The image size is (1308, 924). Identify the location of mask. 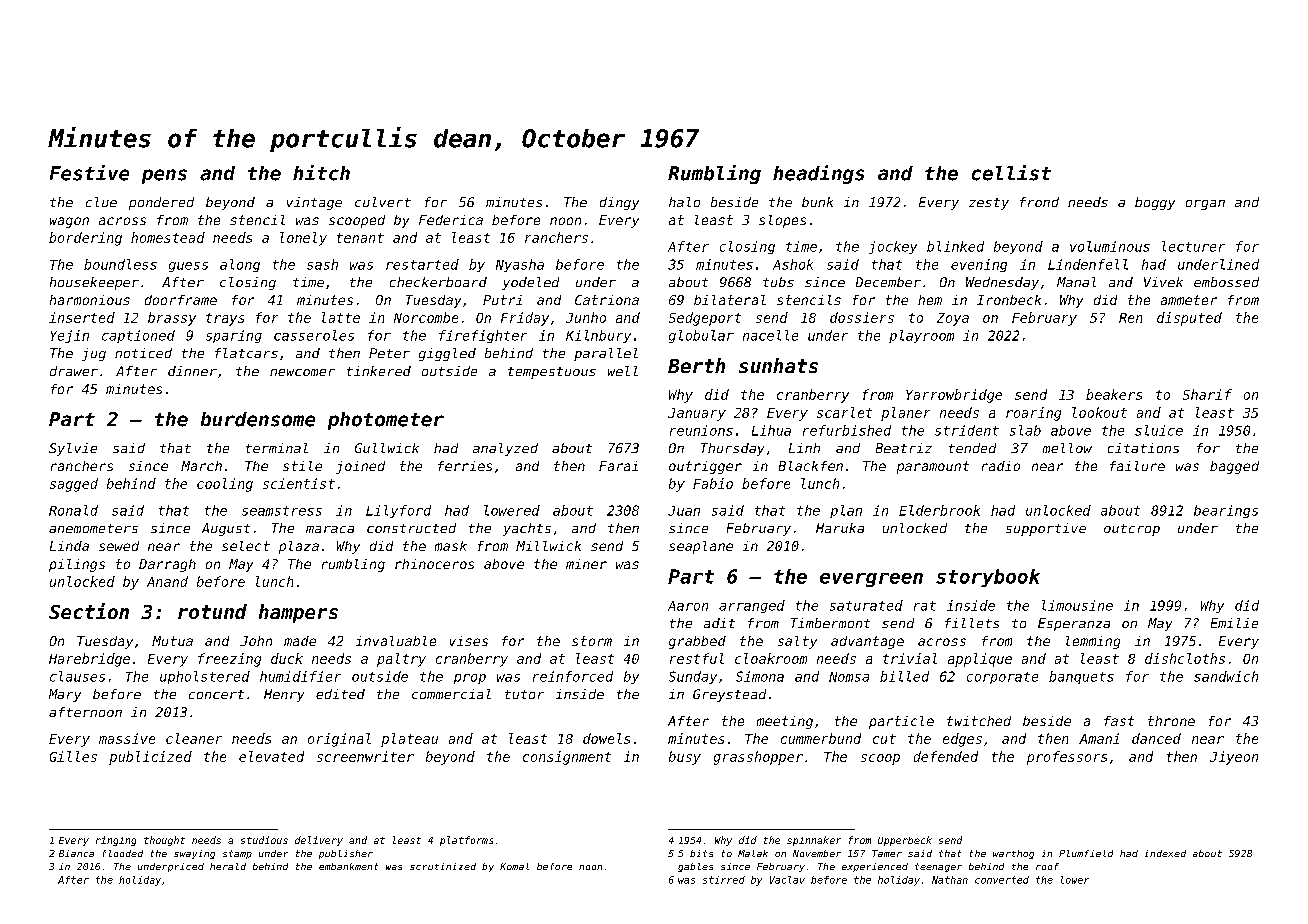
(451, 546).
